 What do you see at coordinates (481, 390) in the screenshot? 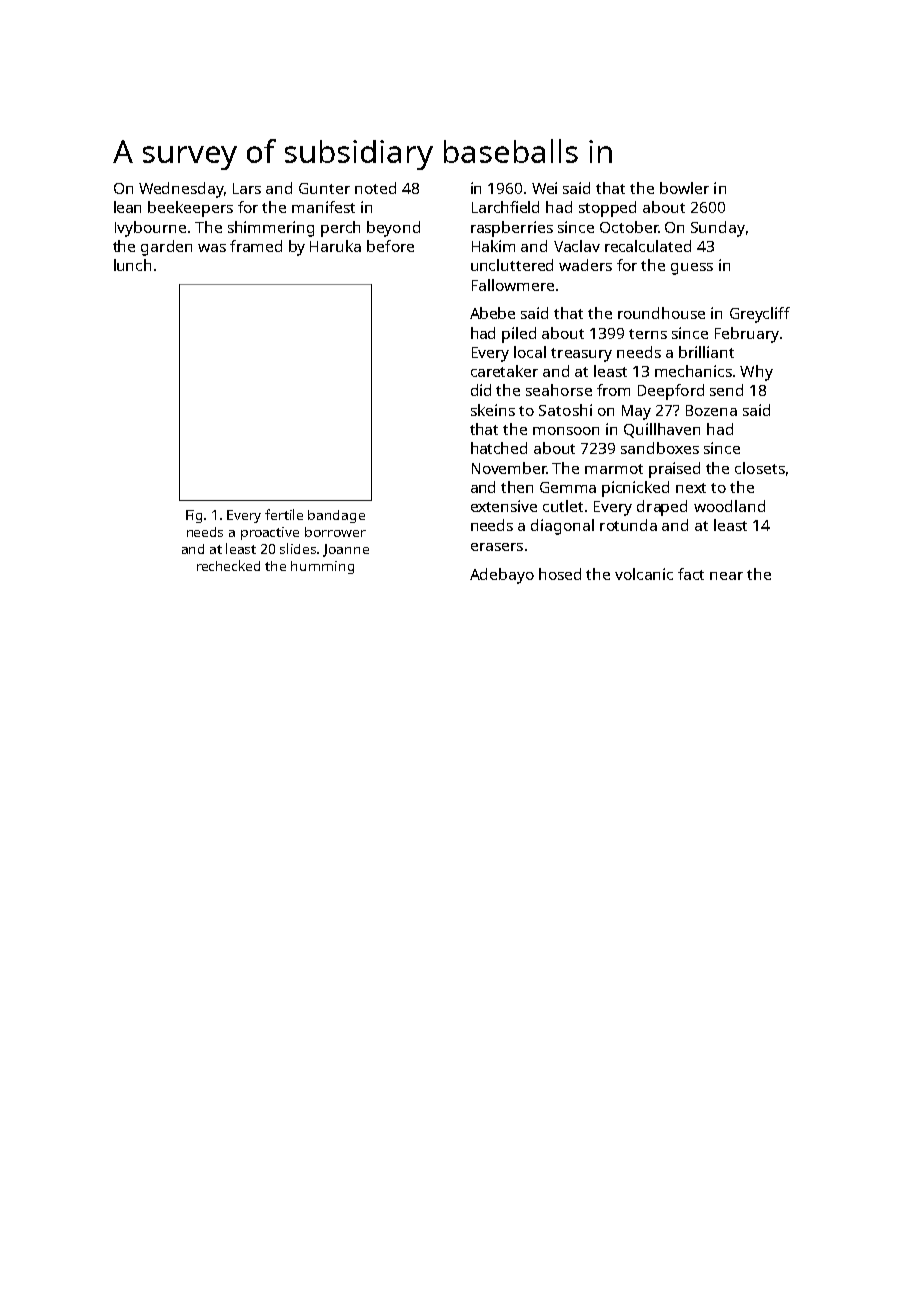
I see `did` at bounding box center [481, 390].
